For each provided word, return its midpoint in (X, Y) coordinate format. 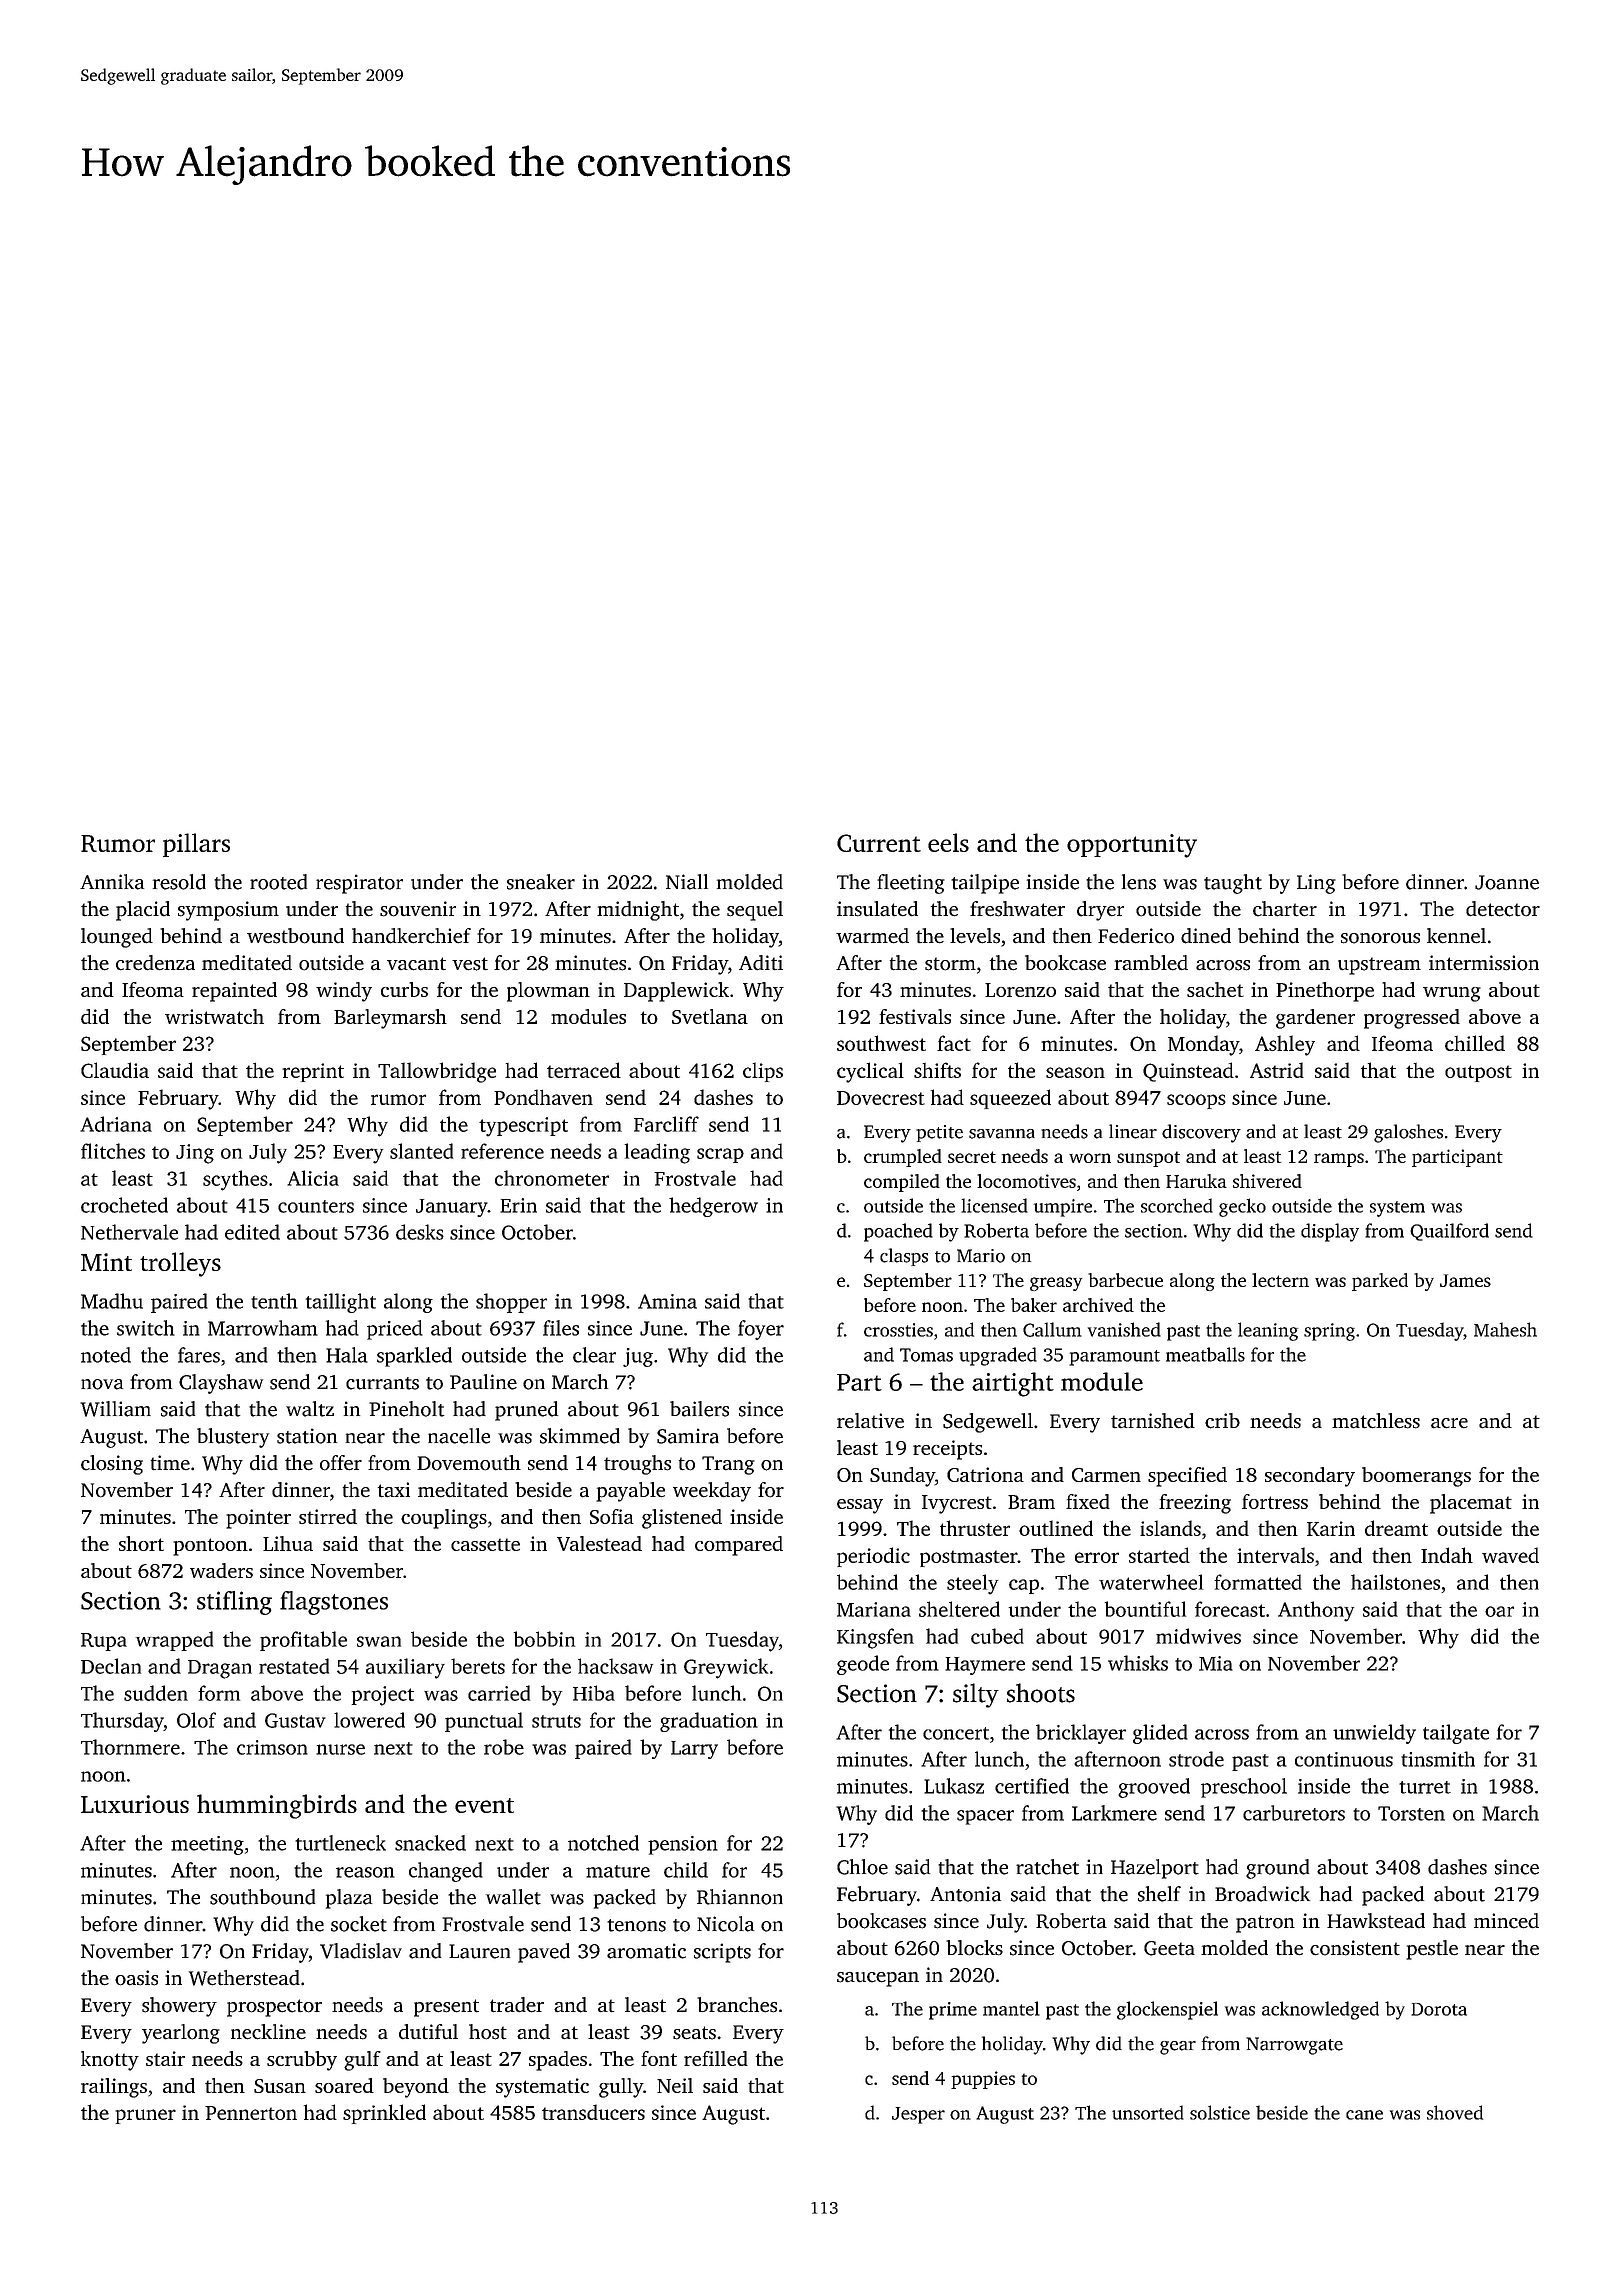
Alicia (313, 1178)
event (484, 1805)
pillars (196, 845)
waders (221, 1570)
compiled (902, 1183)
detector (1503, 909)
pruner (145, 2116)
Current (879, 843)
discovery (1201, 1133)
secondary (1310, 1477)
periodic (873, 1557)
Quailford (1449, 1232)
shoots (1041, 1693)
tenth (274, 1301)
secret (972, 1157)
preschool (1244, 1788)
